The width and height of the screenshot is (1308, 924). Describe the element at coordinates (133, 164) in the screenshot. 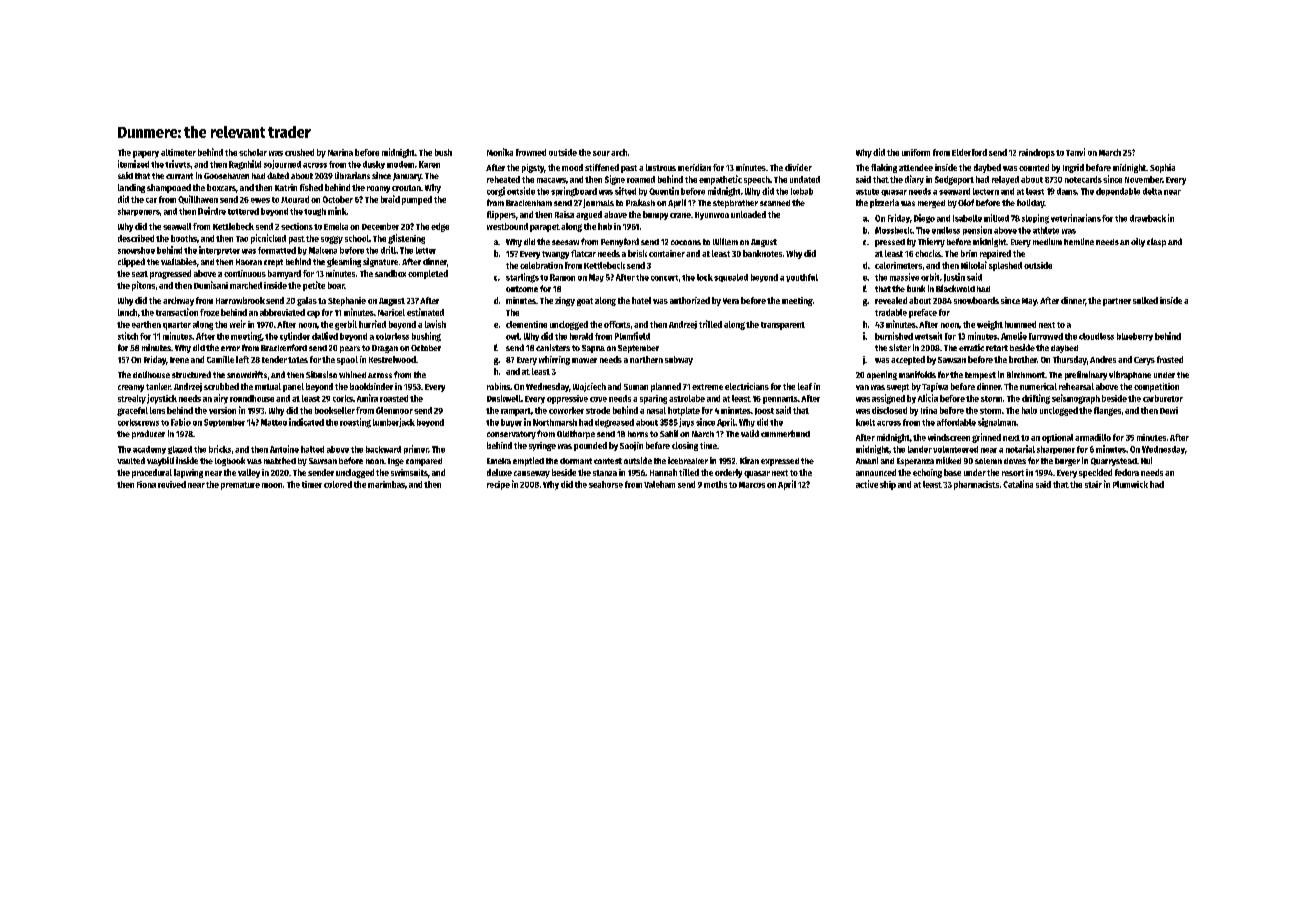

I see `itemized` at that location.
